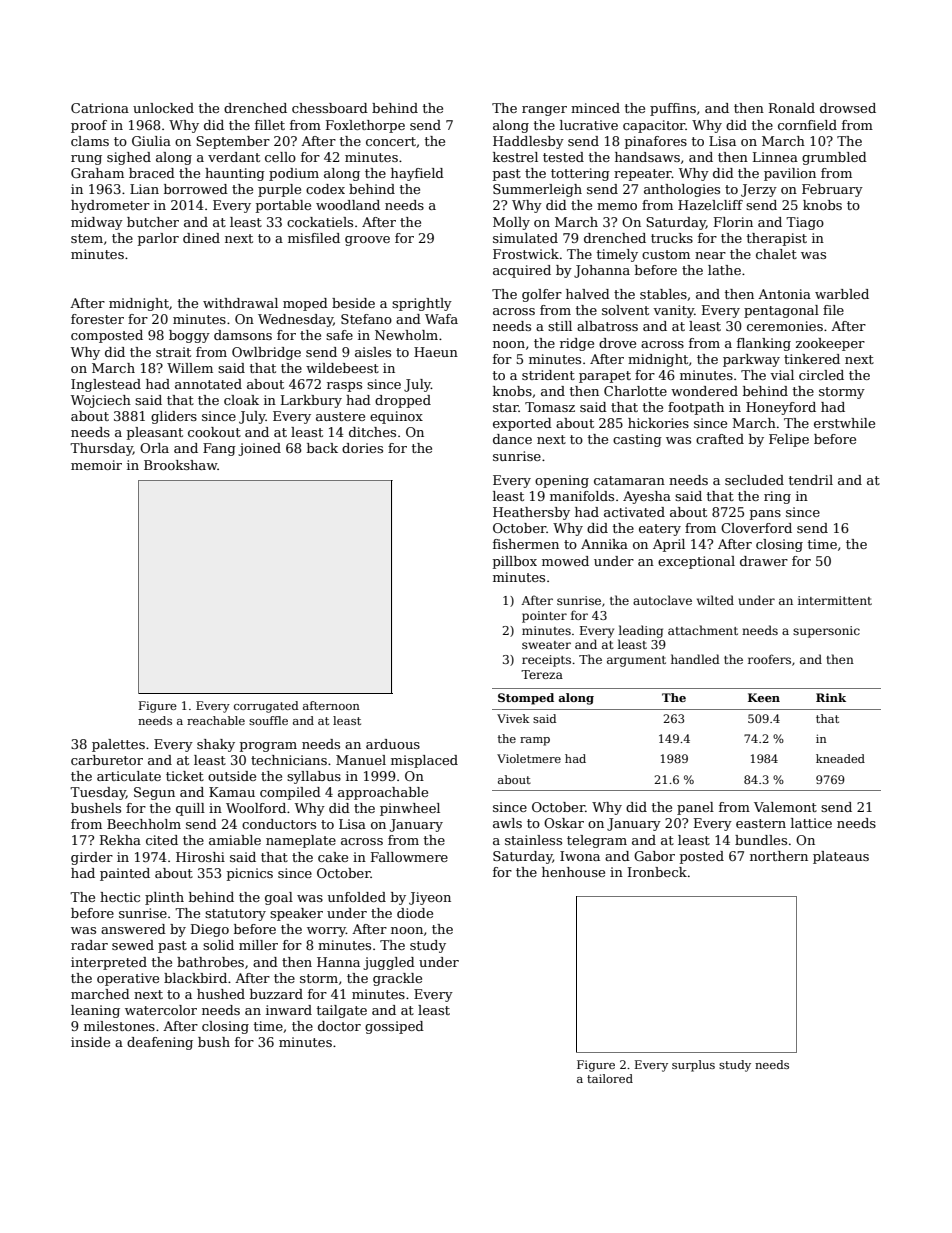 This screenshot has height=1233, width=952. What do you see at coordinates (693, 1066) in the screenshot?
I see `surplus` at bounding box center [693, 1066].
